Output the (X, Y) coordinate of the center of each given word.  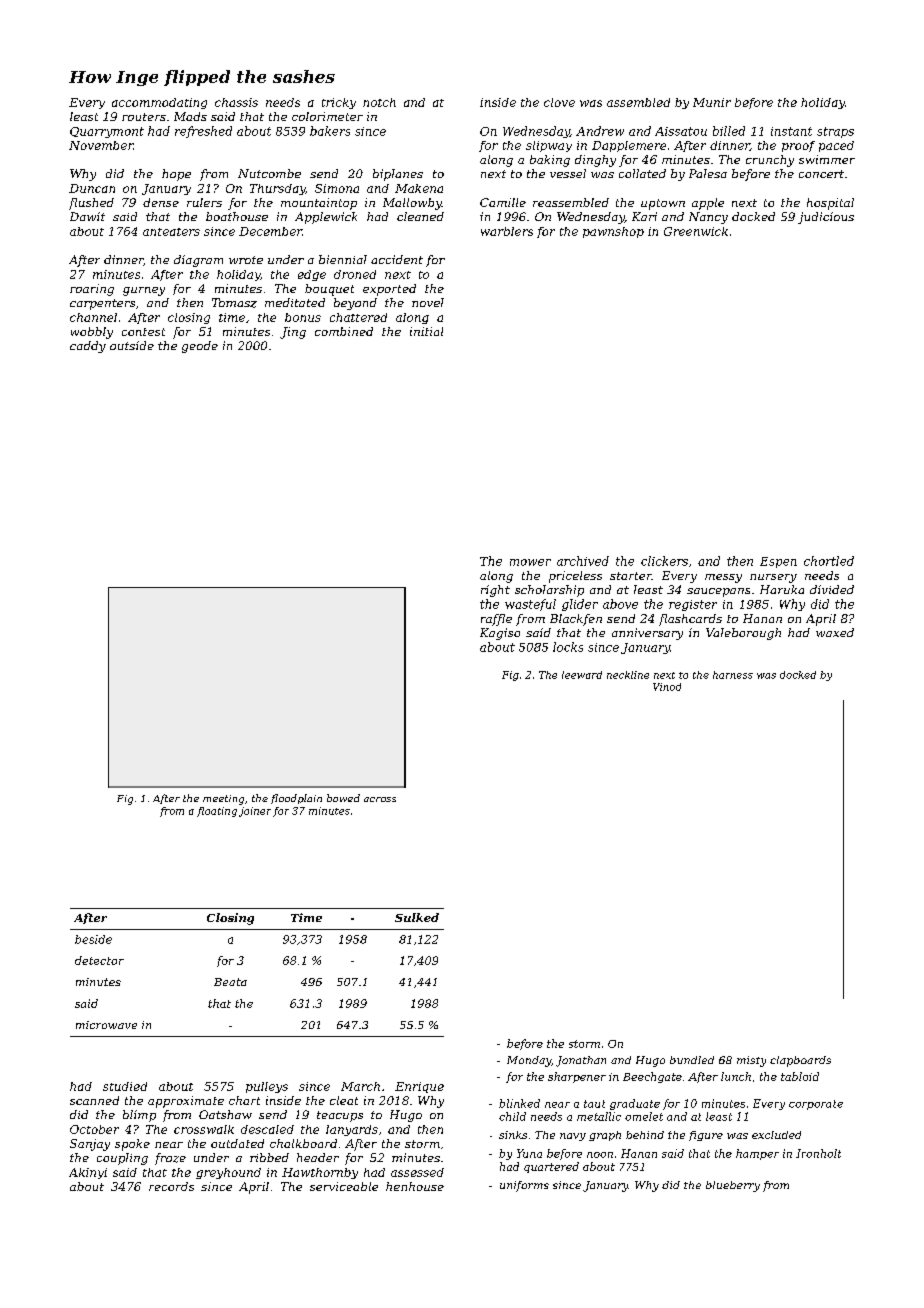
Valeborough (743, 634)
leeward (582, 675)
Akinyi (88, 1173)
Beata (230, 982)
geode (200, 347)
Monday (529, 1061)
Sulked (417, 917)
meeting (223, 800)
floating (217, 812)
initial (426, 331)
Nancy (708, 218)
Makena (419, 188)
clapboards (800, 1061)
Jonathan (581, 1061)
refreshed (203, 132)
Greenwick (696, 231)
